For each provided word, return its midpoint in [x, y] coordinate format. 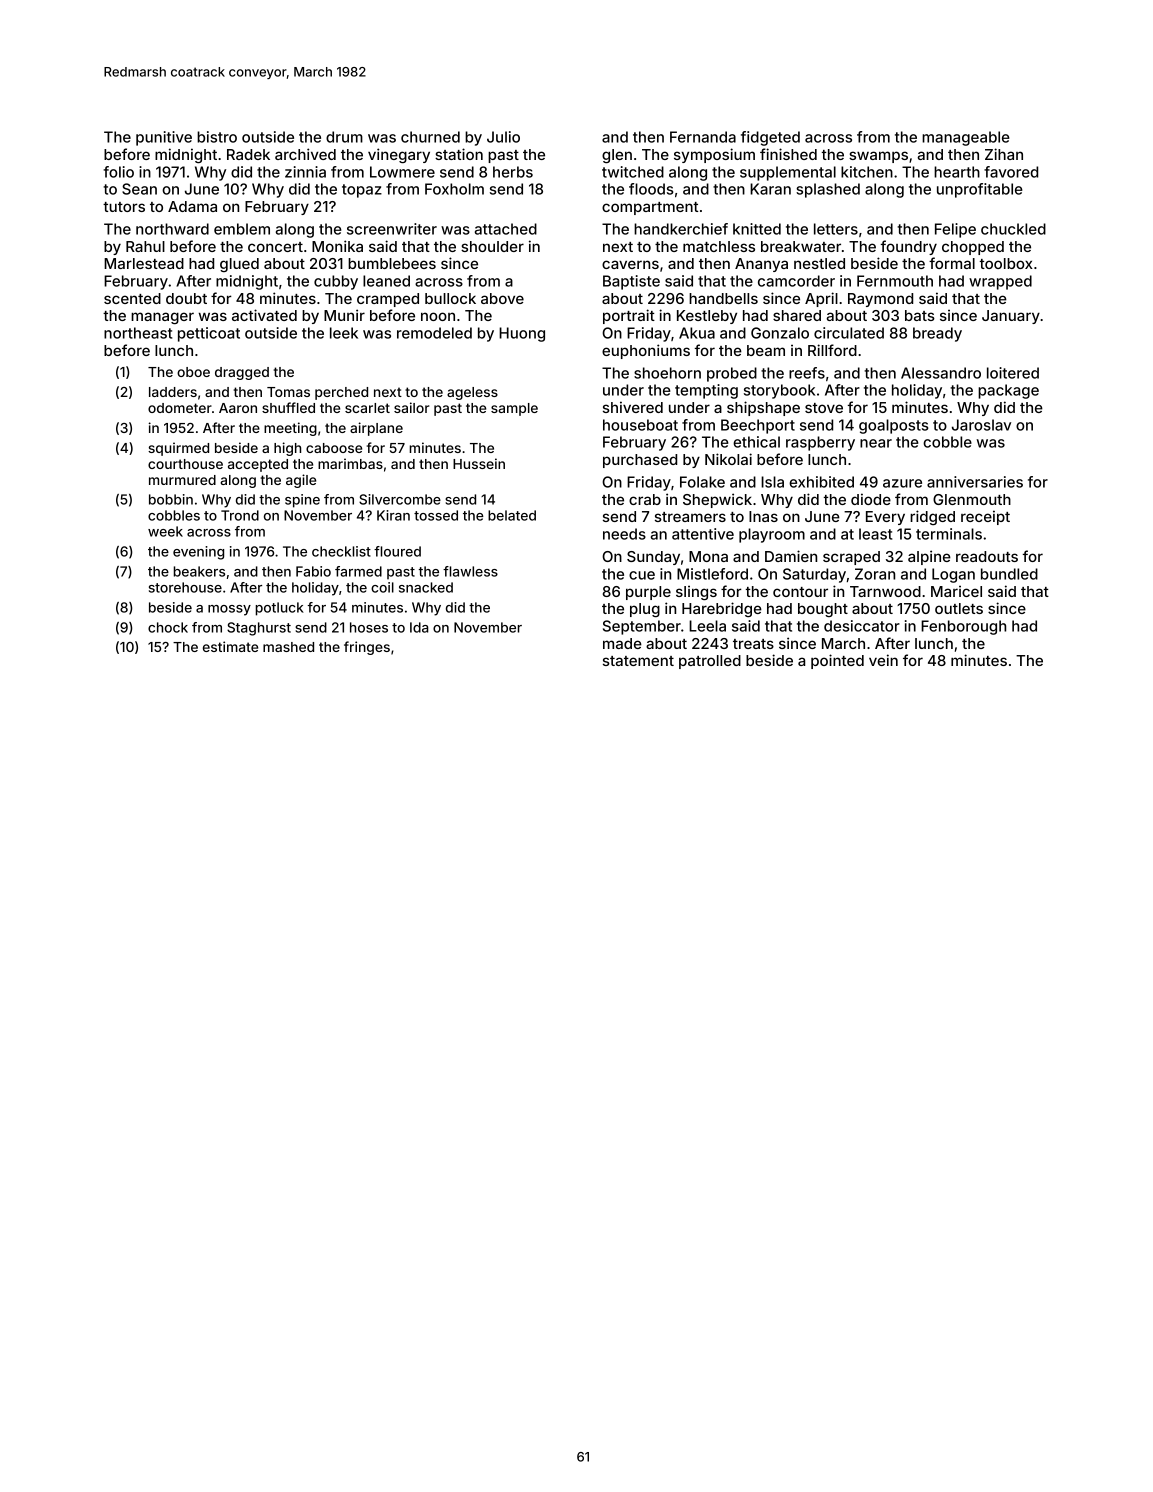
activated [264, 315]
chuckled [1013, 229]
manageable [966, 138]
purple [648, 593]
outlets [959, 608]
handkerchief [681, 229]
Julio [503, 137]
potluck [280, 609]
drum [344, 137]
